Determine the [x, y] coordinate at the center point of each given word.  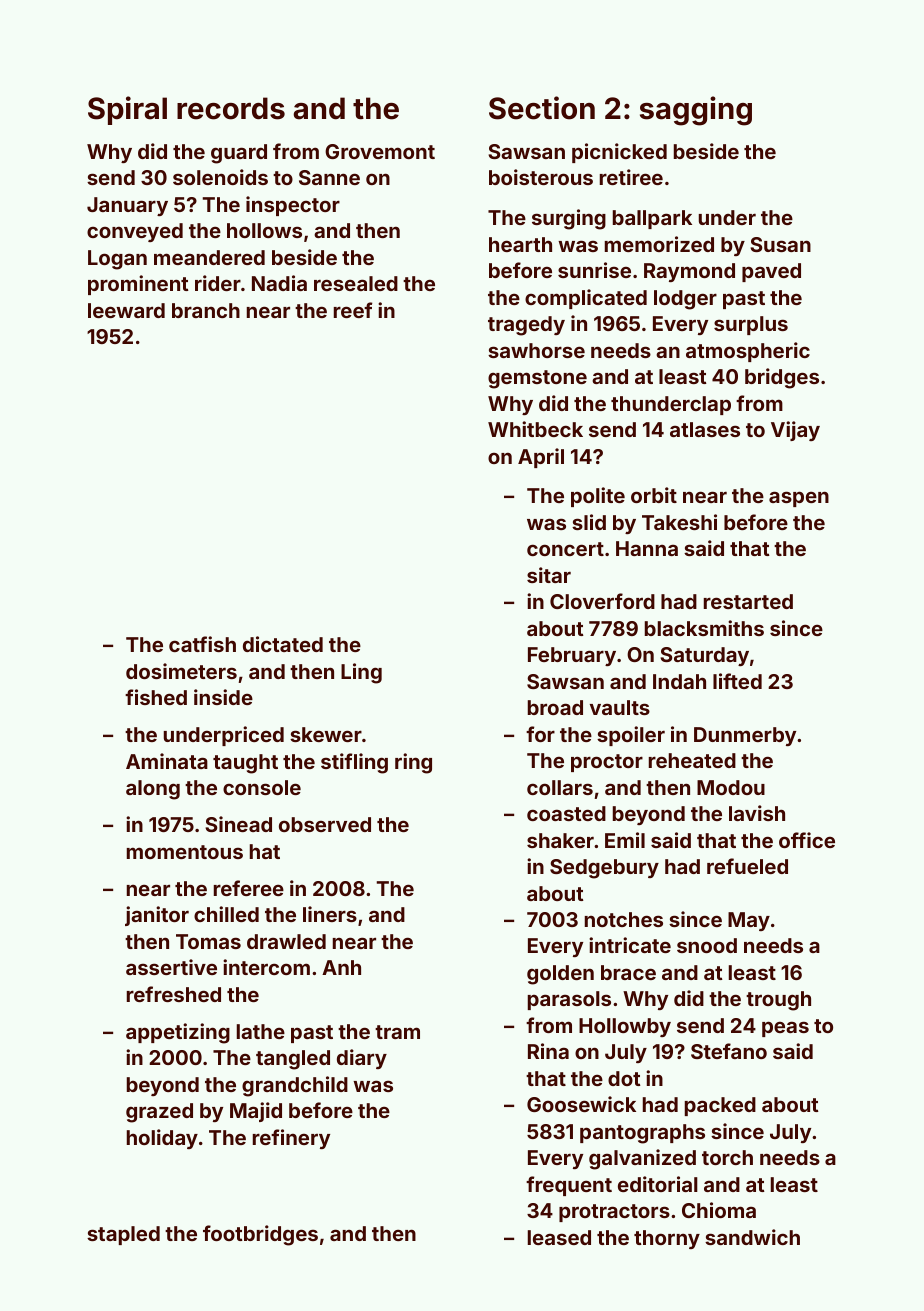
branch [206, 310]
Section [542, 108]
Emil [625, 840]
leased [559, 1237]
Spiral [127, 110]
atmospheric [748, 352]
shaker [560, 840]
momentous [185, 852]
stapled [123, 1235]
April [541, 458]
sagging [696, 111]
